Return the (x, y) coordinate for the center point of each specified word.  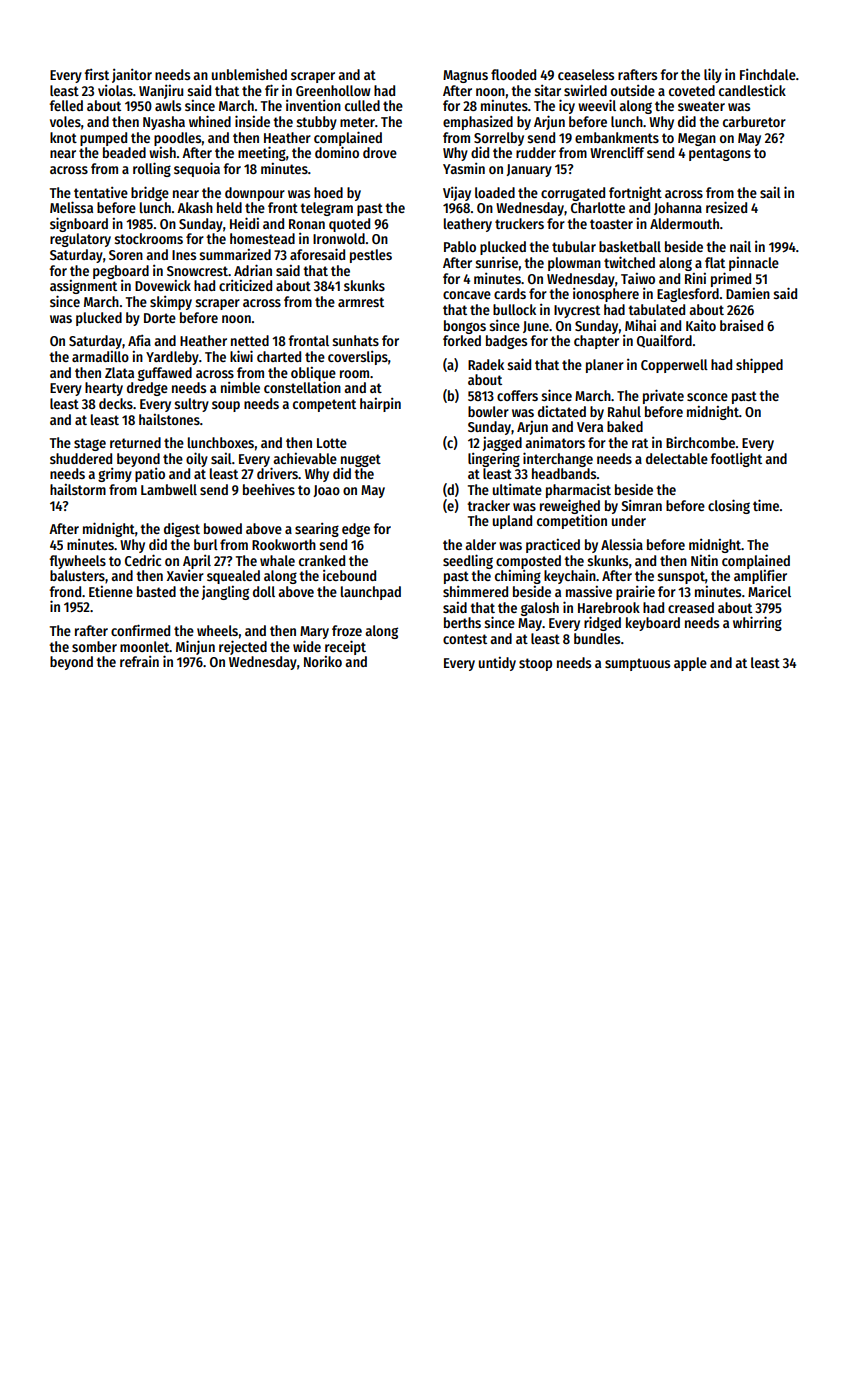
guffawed (165, 374)
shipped (759, 365)
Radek (486, 364)
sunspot (681, 577)
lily (713, 75)
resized (726, 207)
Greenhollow (333, 90)
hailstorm (78, 489)
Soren (126, 255)
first (97, 74)
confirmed (140, 630)
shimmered (475, 591)
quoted (349, 225)
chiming (518, 577)
